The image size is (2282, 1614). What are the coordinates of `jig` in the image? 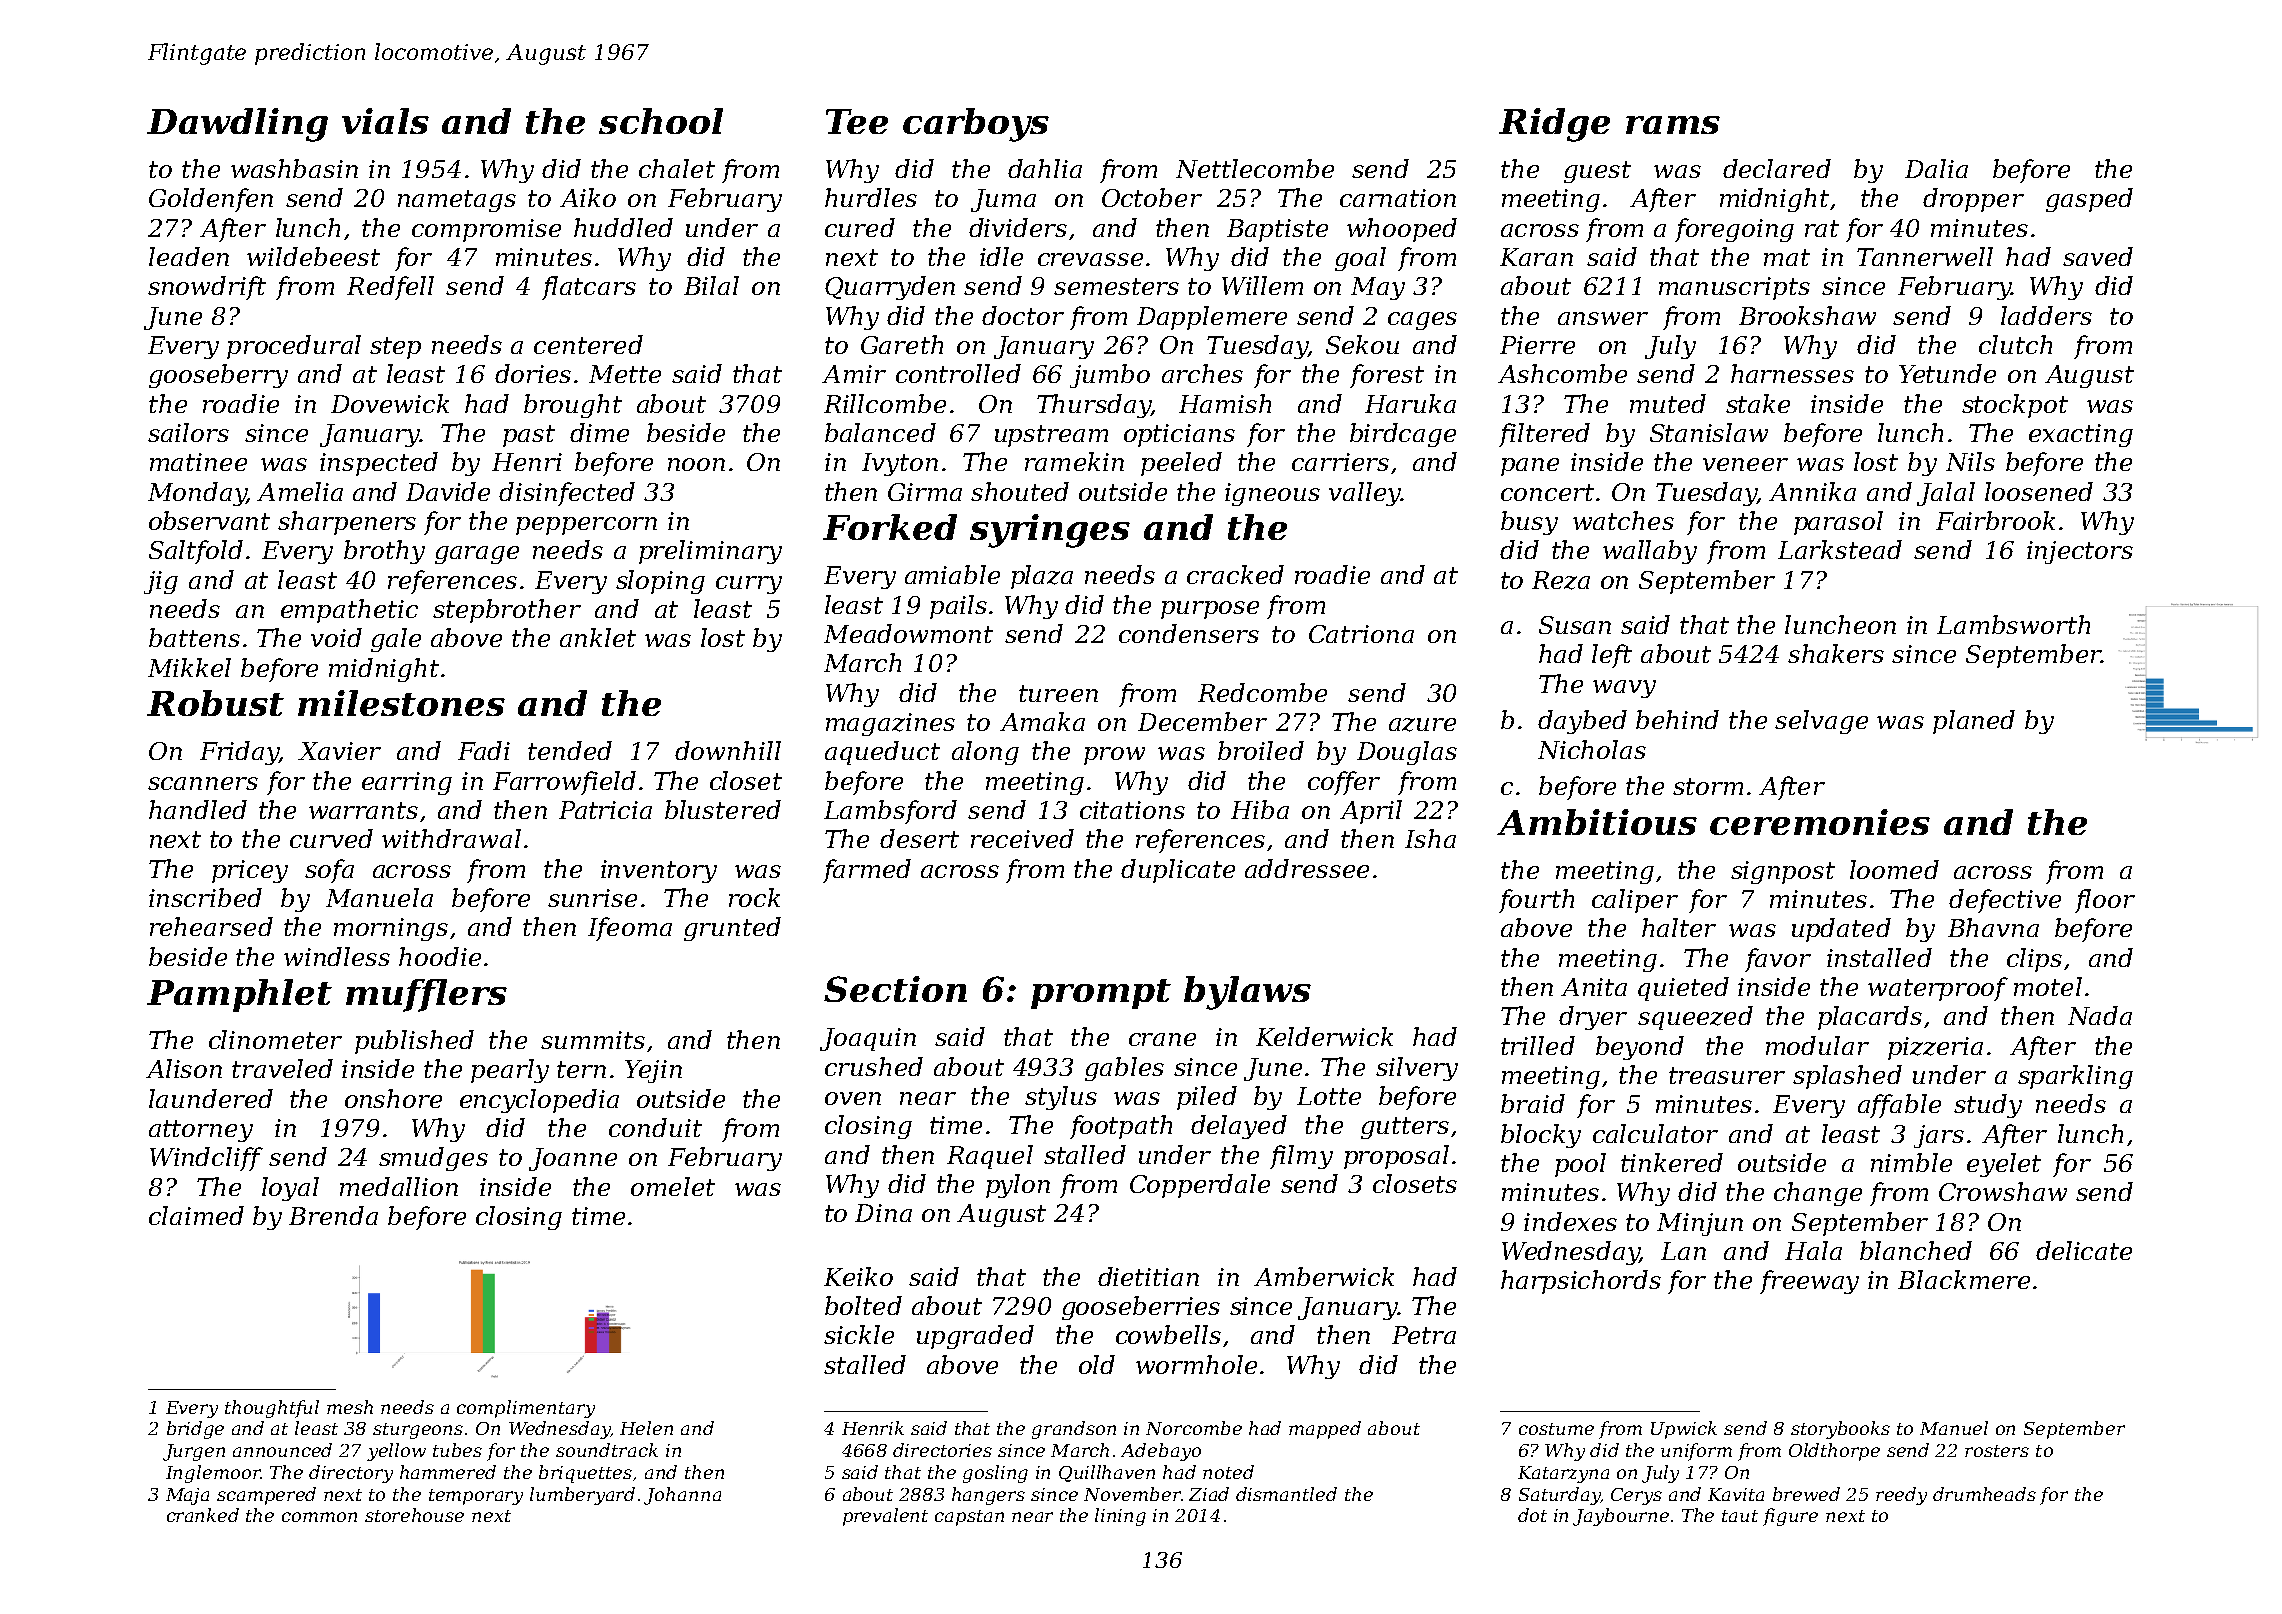 It's located at (161, 582).
